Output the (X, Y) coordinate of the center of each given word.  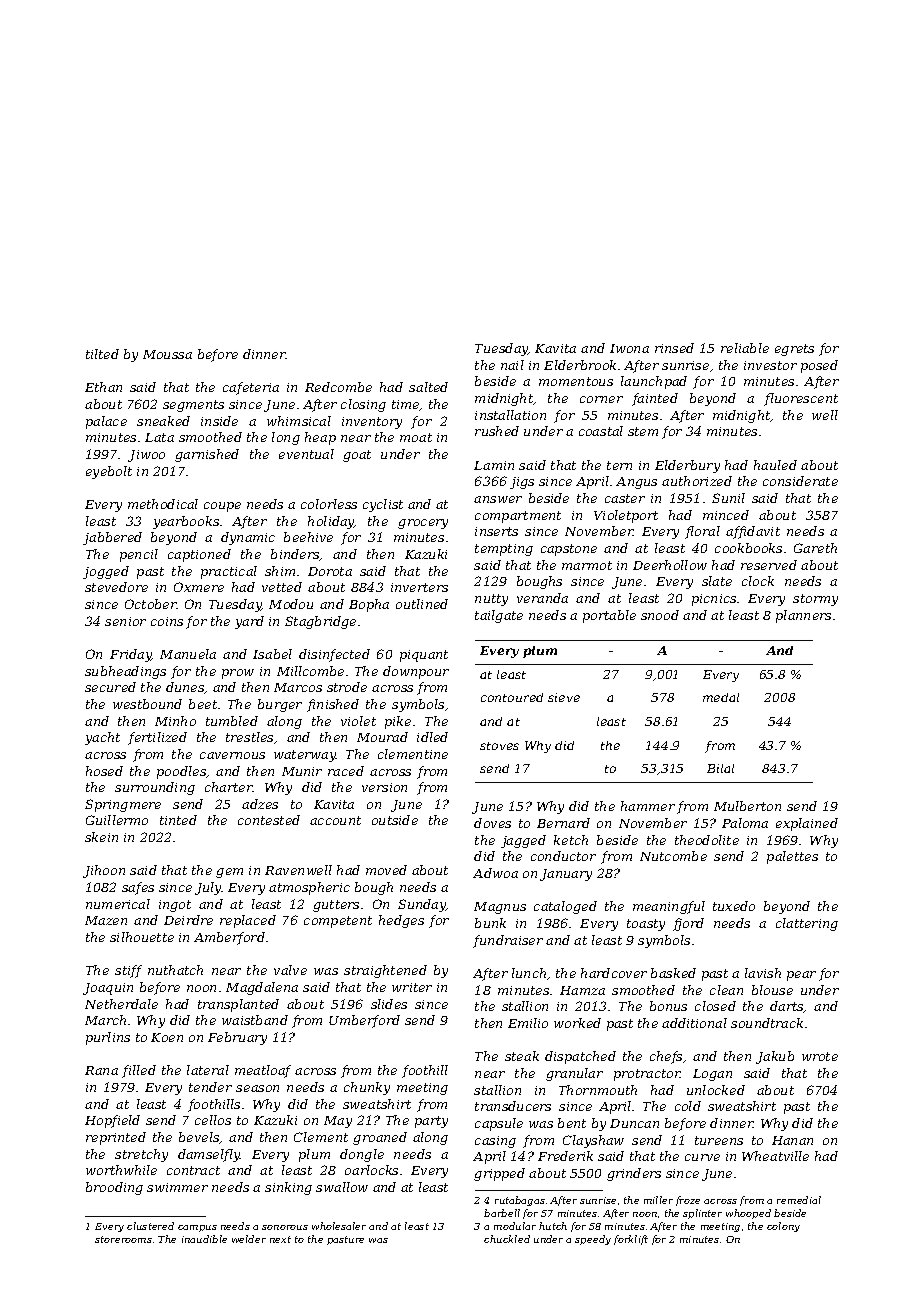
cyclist (383, 505)
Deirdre (188, 920)
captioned (199, 555)
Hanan (792, 1140)
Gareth (815, 548)
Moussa (167, 354)
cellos (213, 1120)
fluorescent (801, 399)
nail (512, 365)
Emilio (528, 1023)
